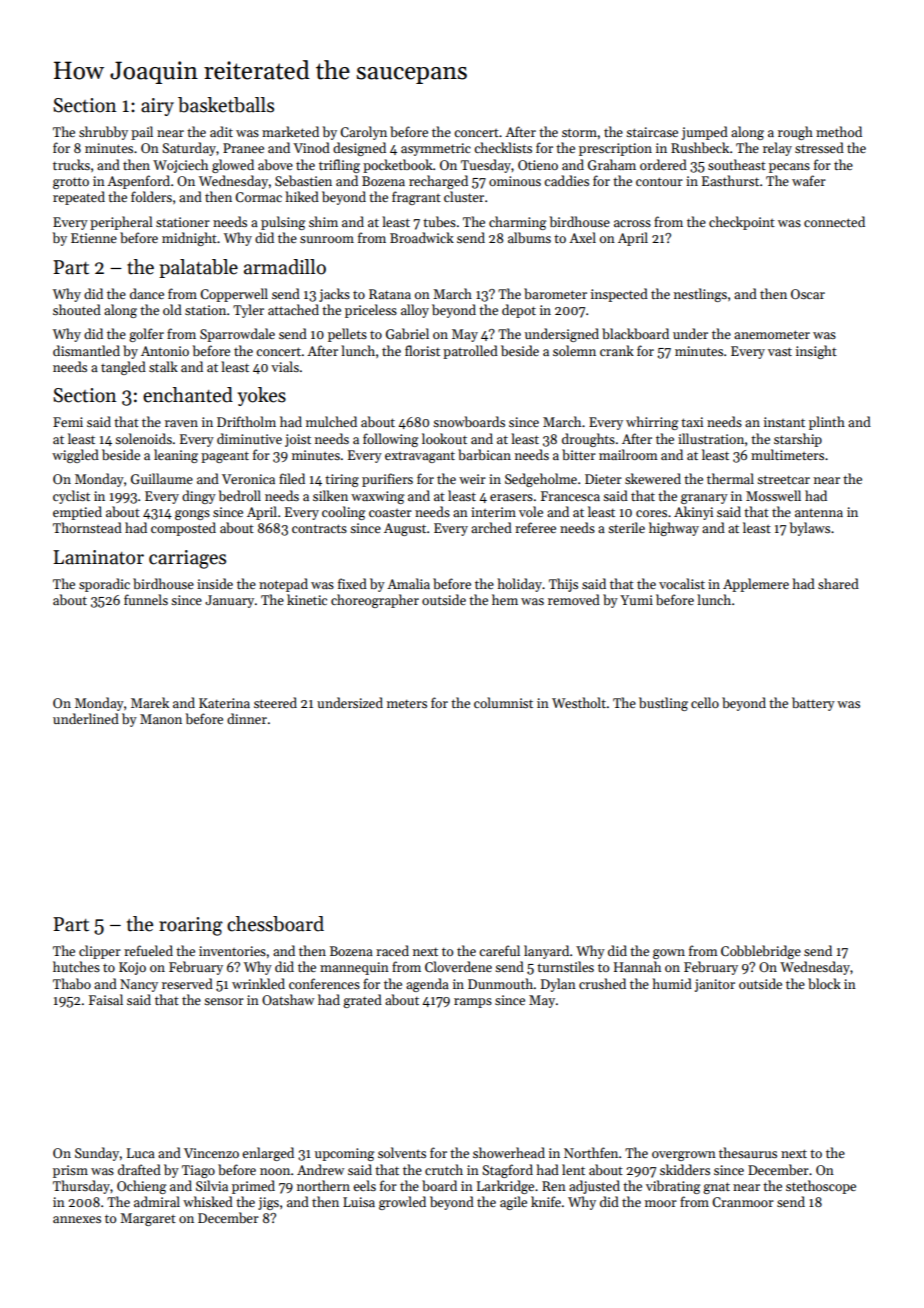 The height and width of the screenshot is (1308, 924). What do you see at coordinates (773, 495) in the screenshot?
I see `Mosswell` at bounding box center [773, 495].
